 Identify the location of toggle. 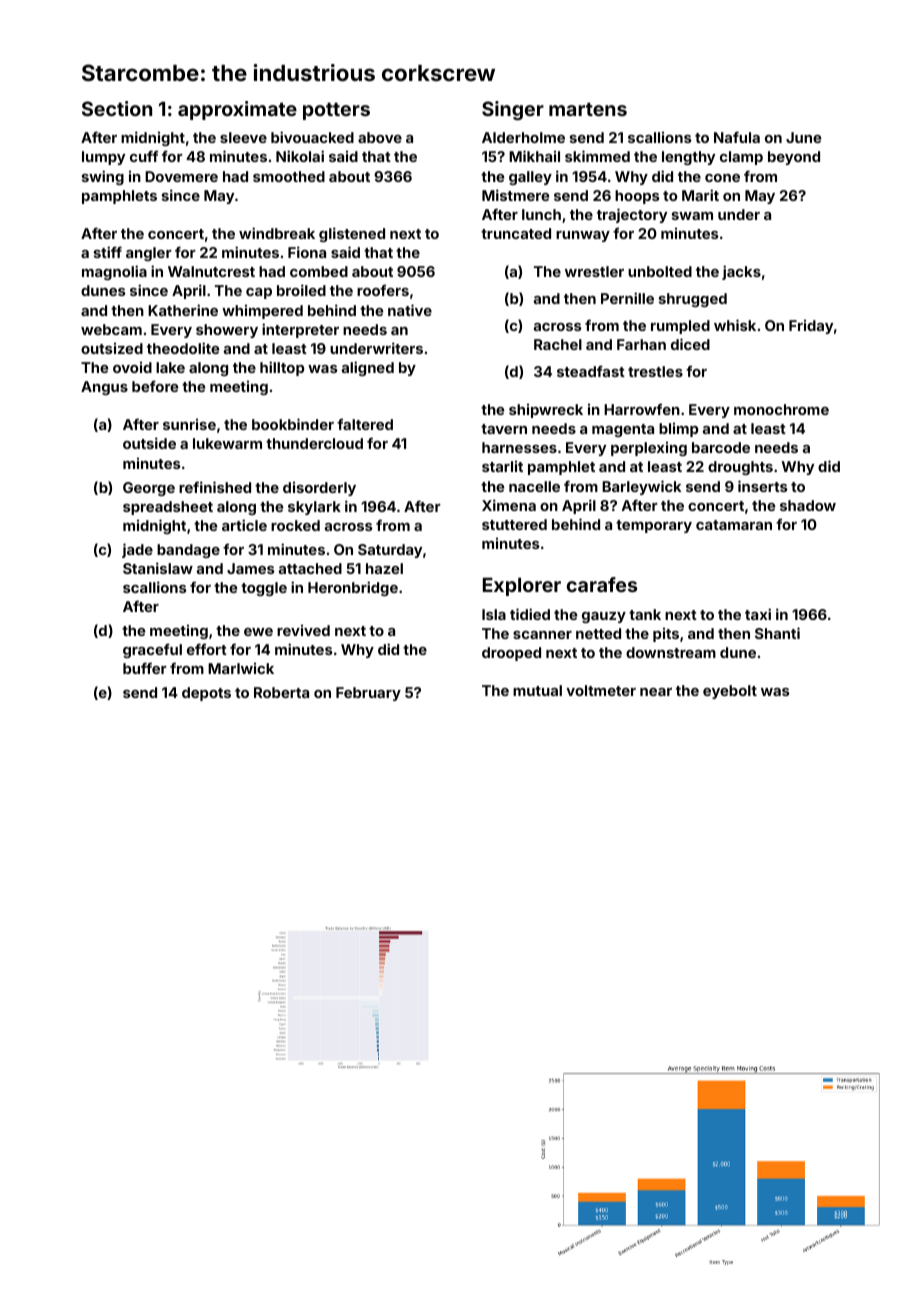
(264, 589).
